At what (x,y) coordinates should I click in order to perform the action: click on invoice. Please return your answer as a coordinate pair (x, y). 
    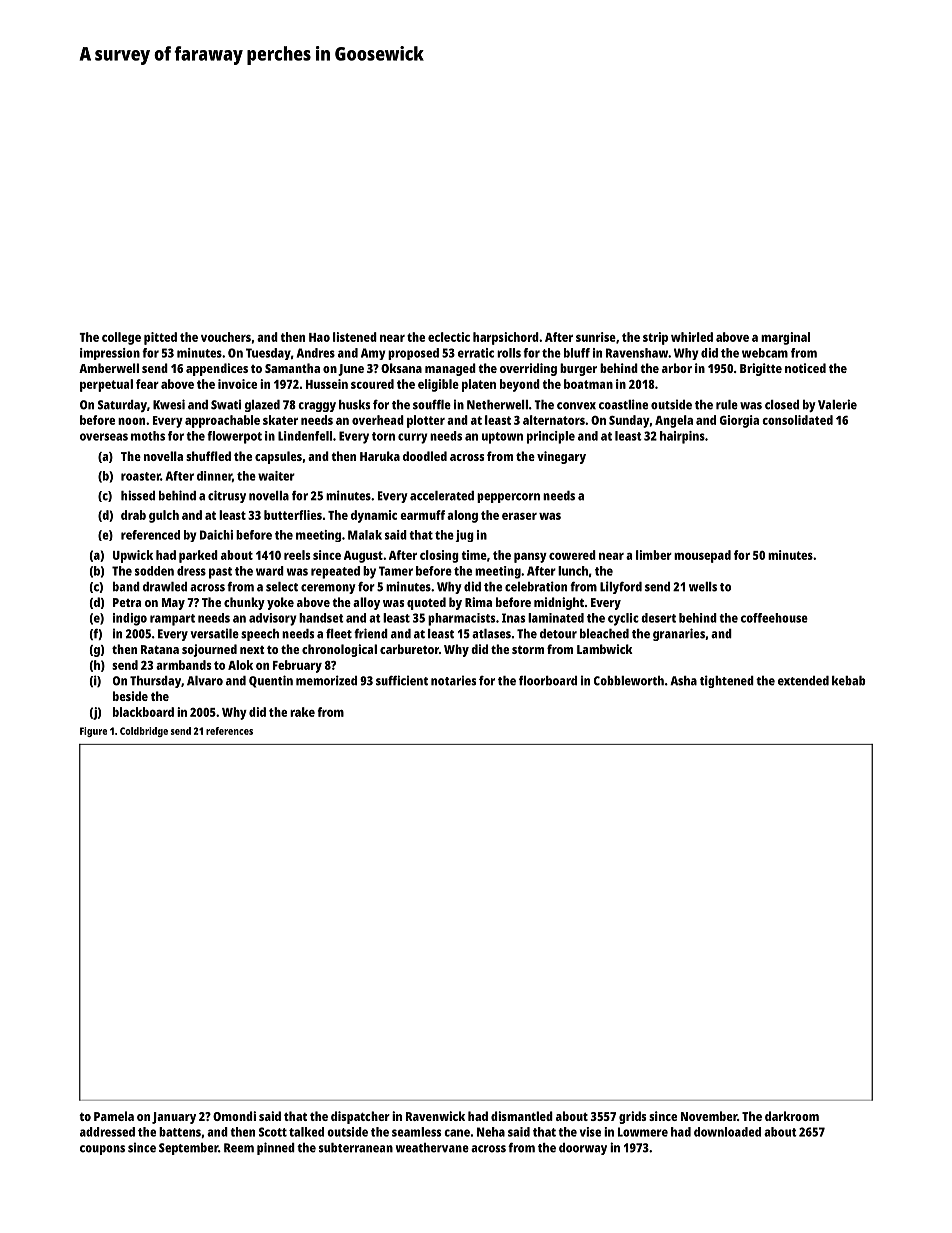
    Looking at the image, I should click on (237, 384).
